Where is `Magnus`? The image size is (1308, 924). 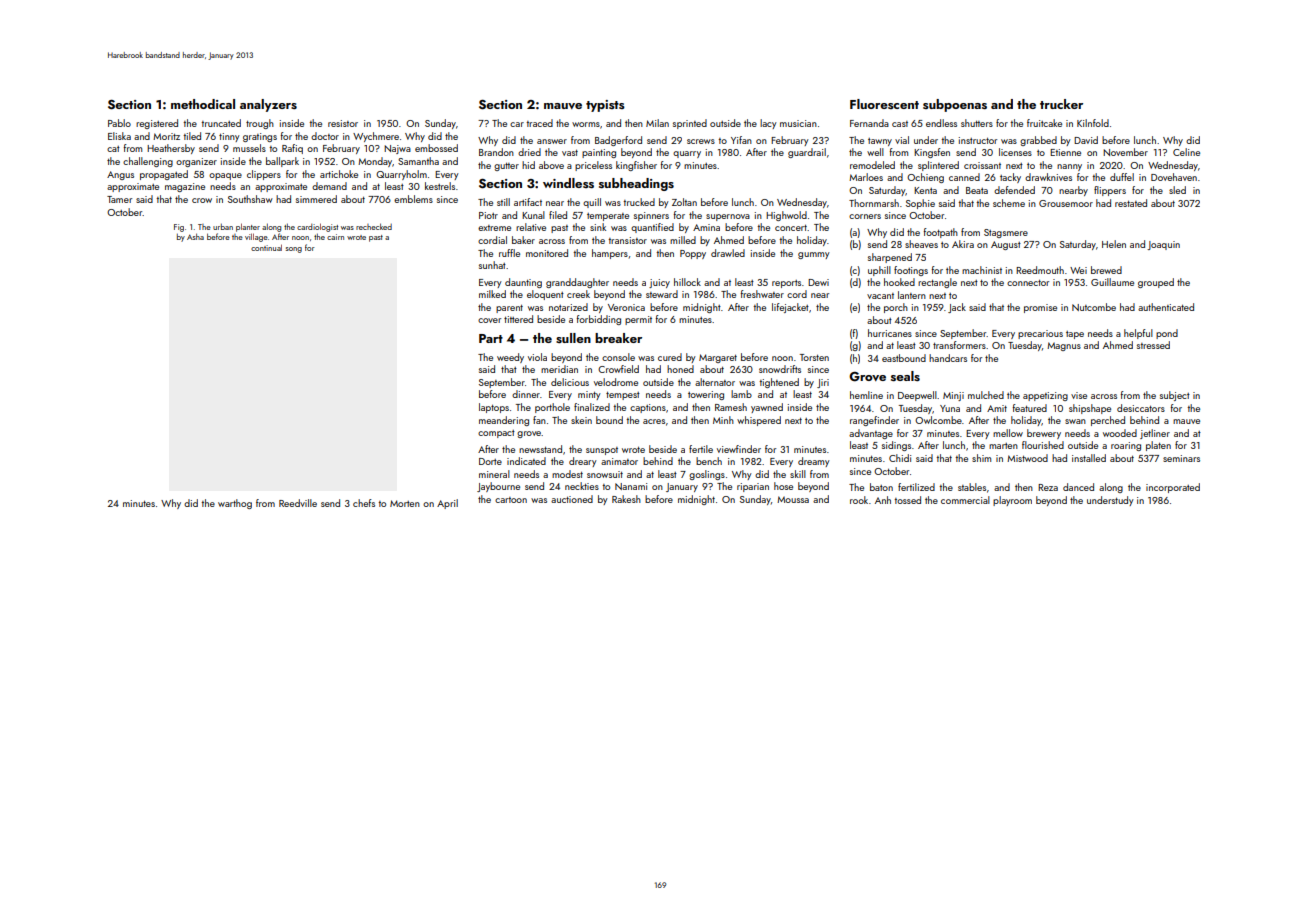 Magnus is located at coordinates (1064, 346).
